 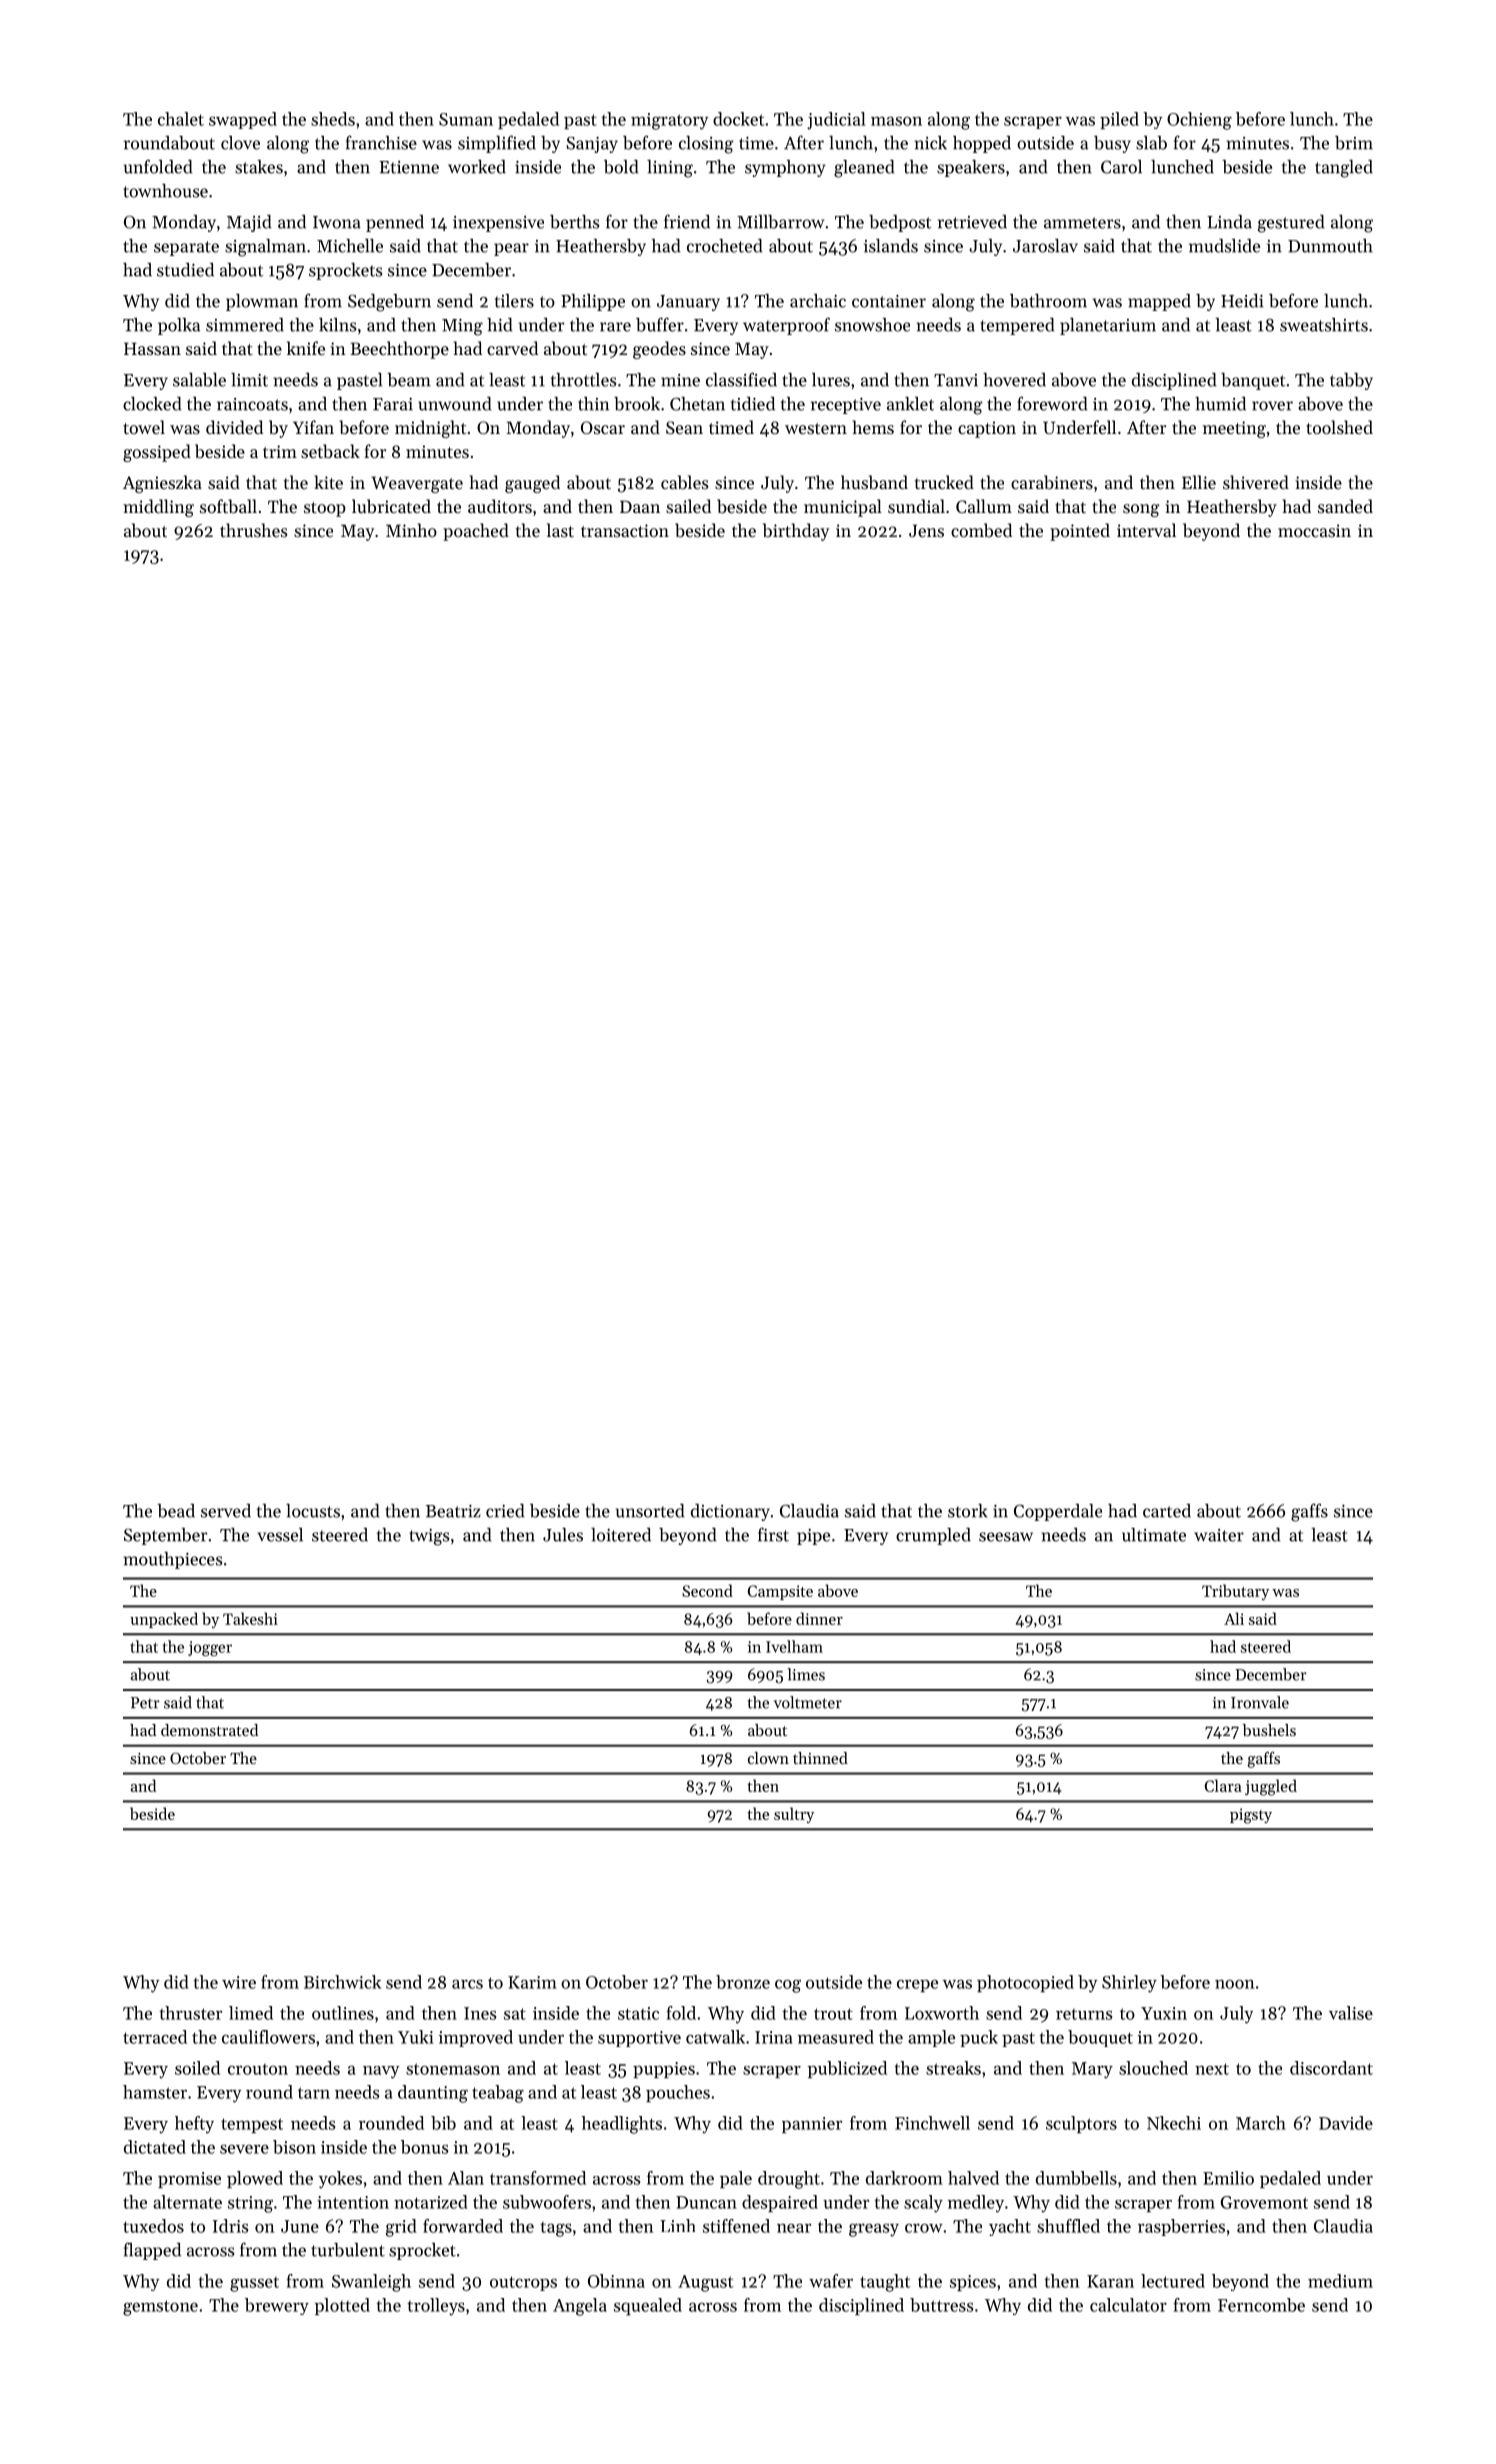 I want to click on gemstone, so click(x=160, y=2308).
